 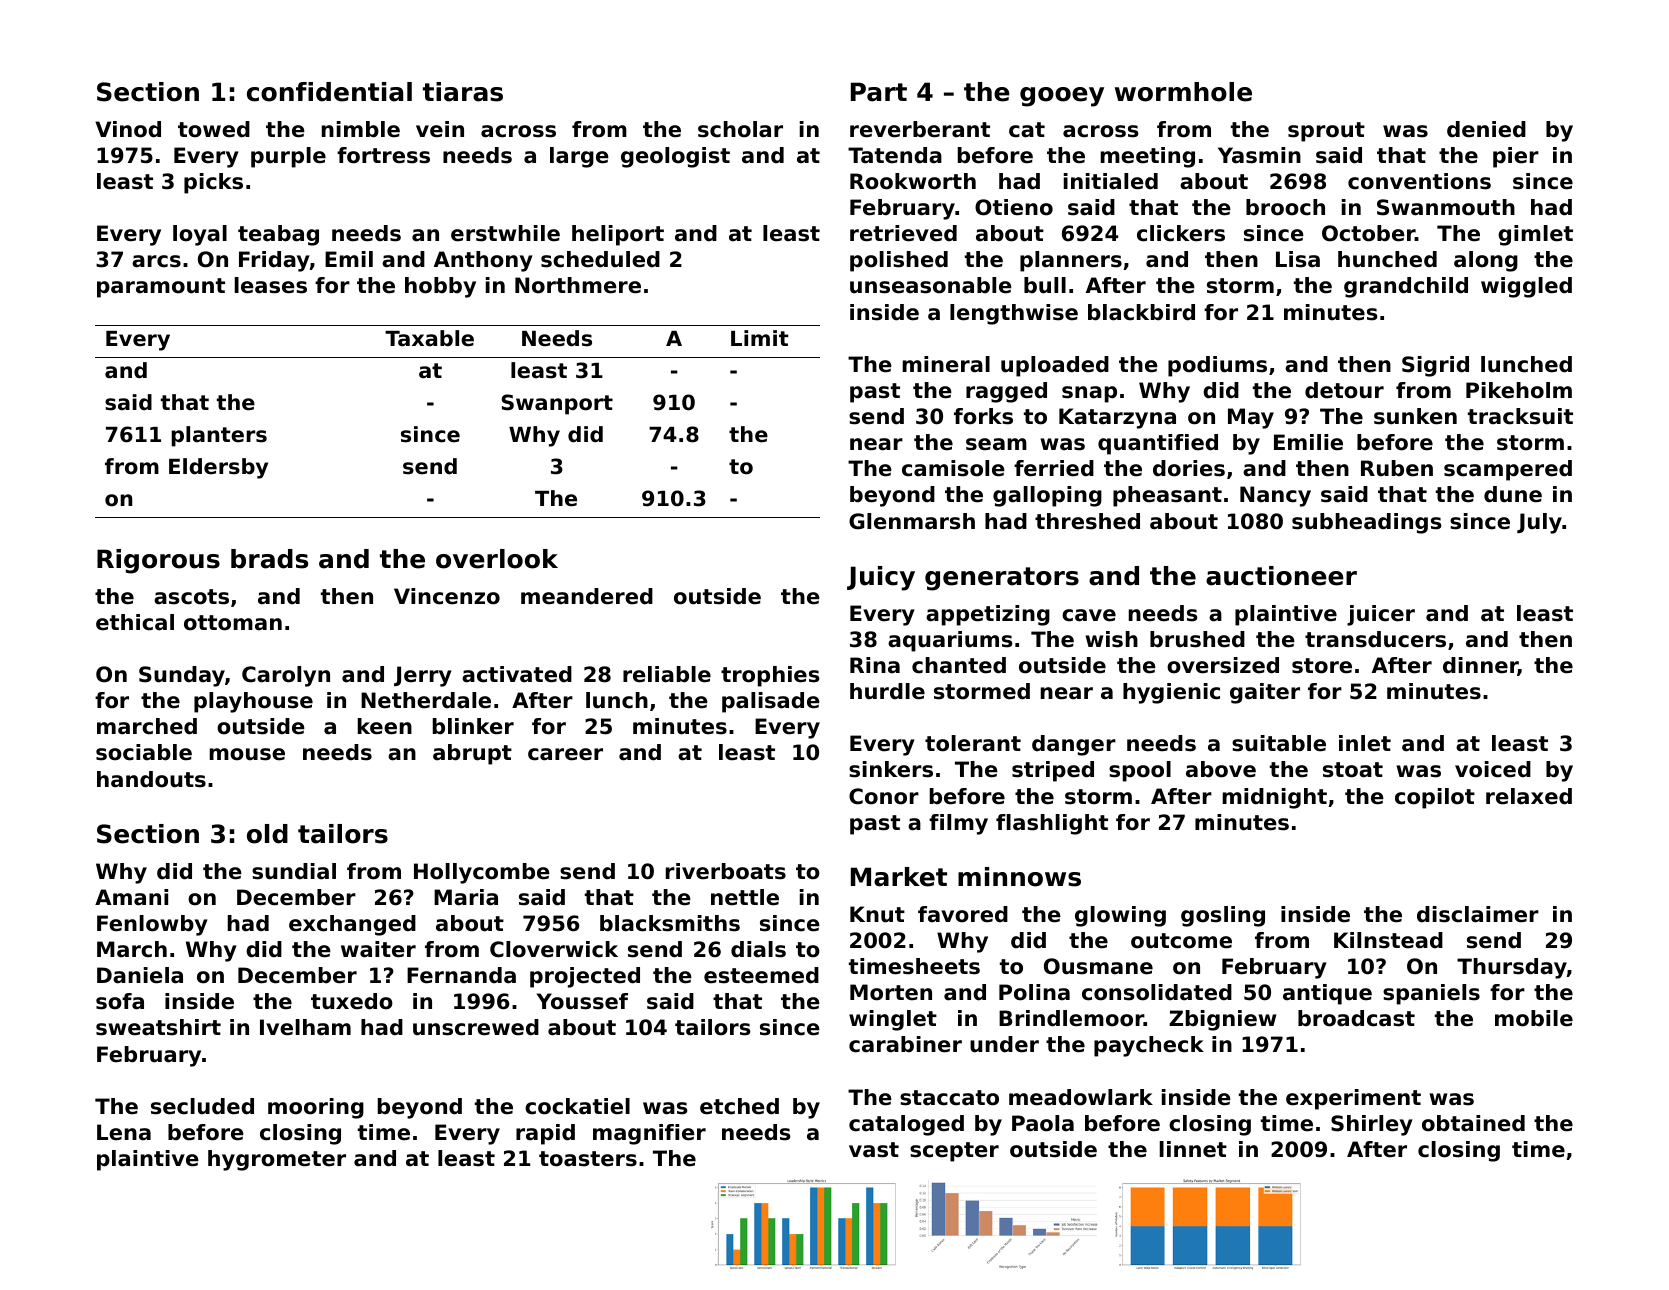 What do you see at coordinates (463, 92) in the page?
I see `tiaras` at bounding box center [463, 92].
